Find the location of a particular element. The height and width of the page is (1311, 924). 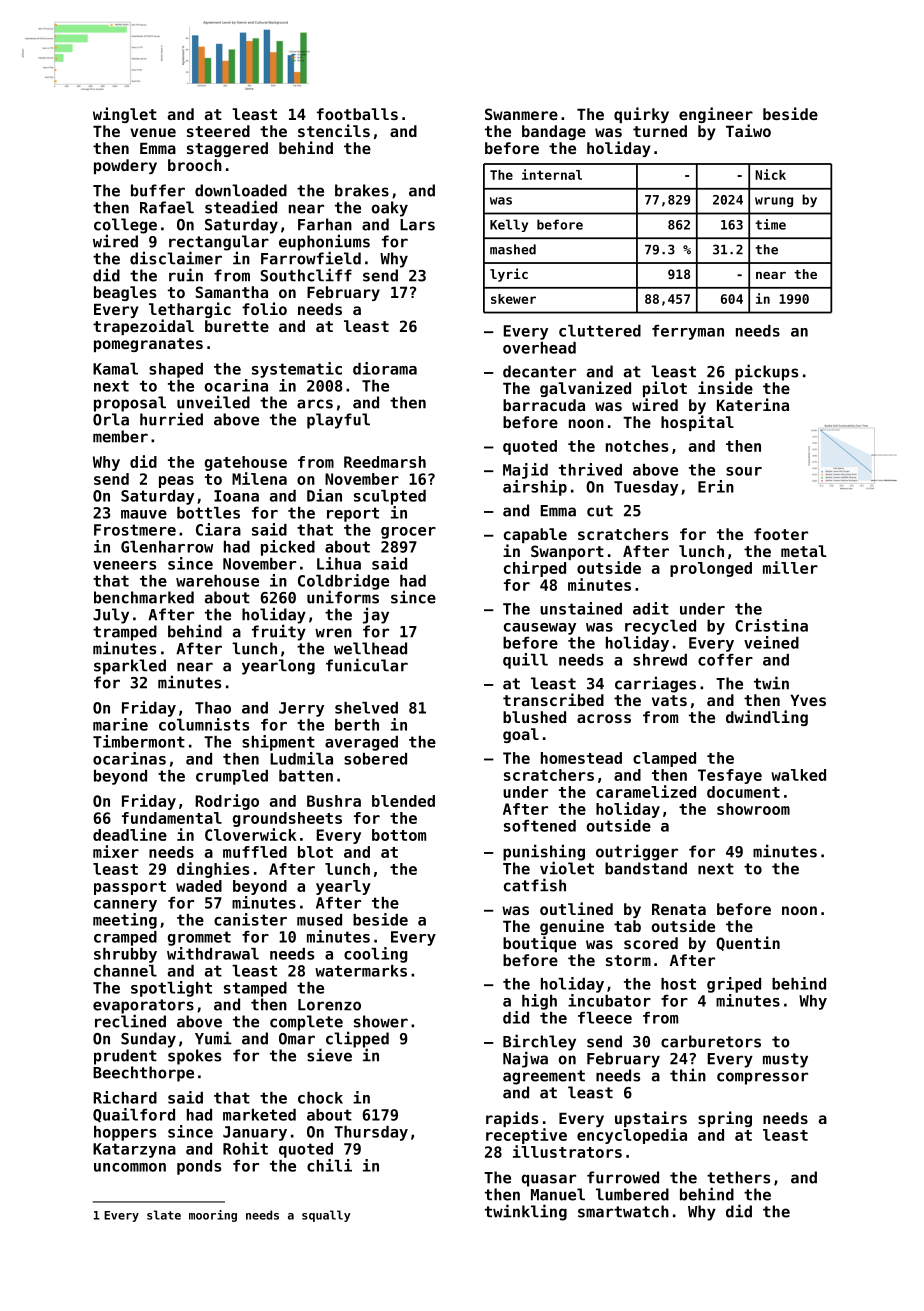

Swanmere is located at coordinates (521, 114).
